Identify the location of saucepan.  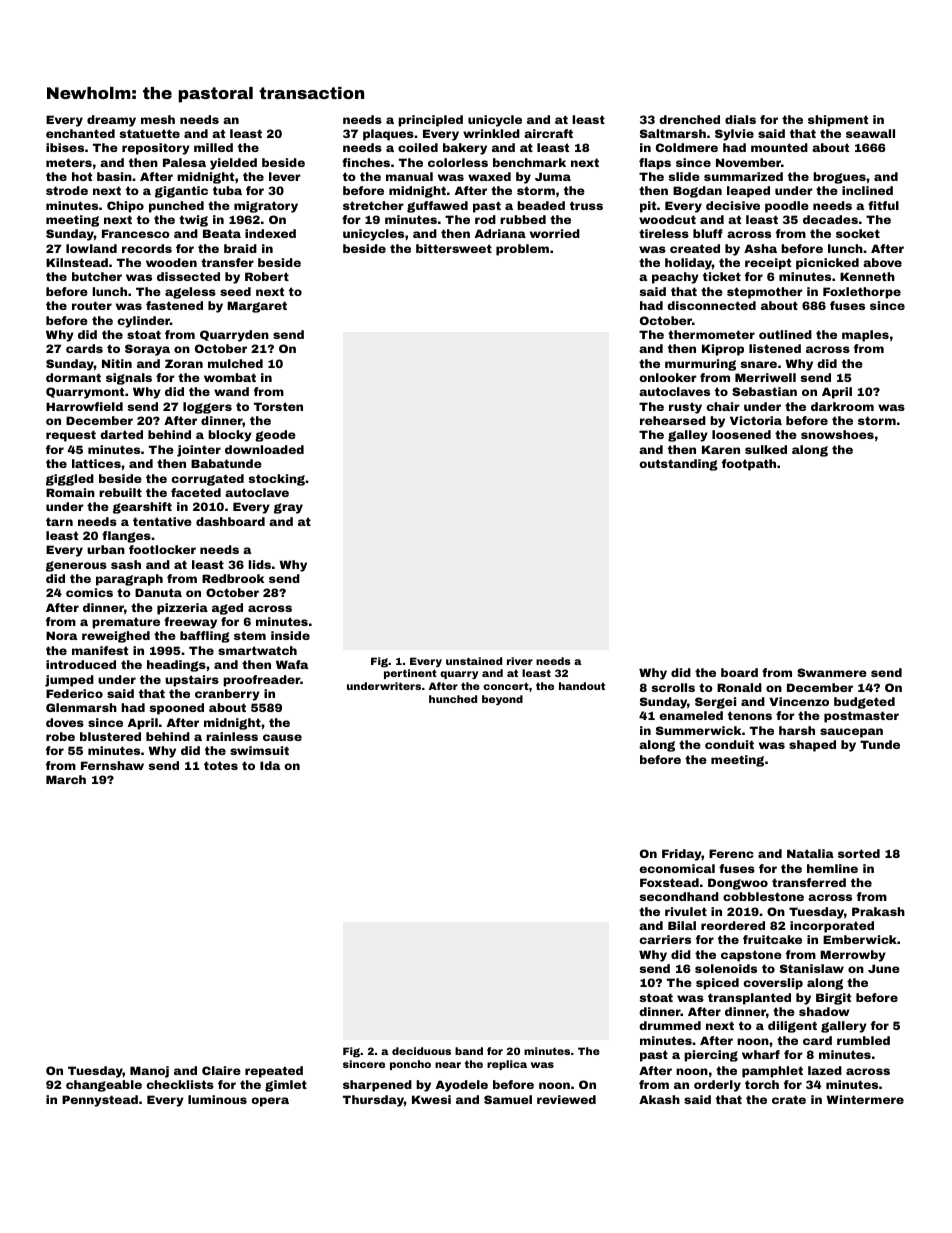
(851, 733).
